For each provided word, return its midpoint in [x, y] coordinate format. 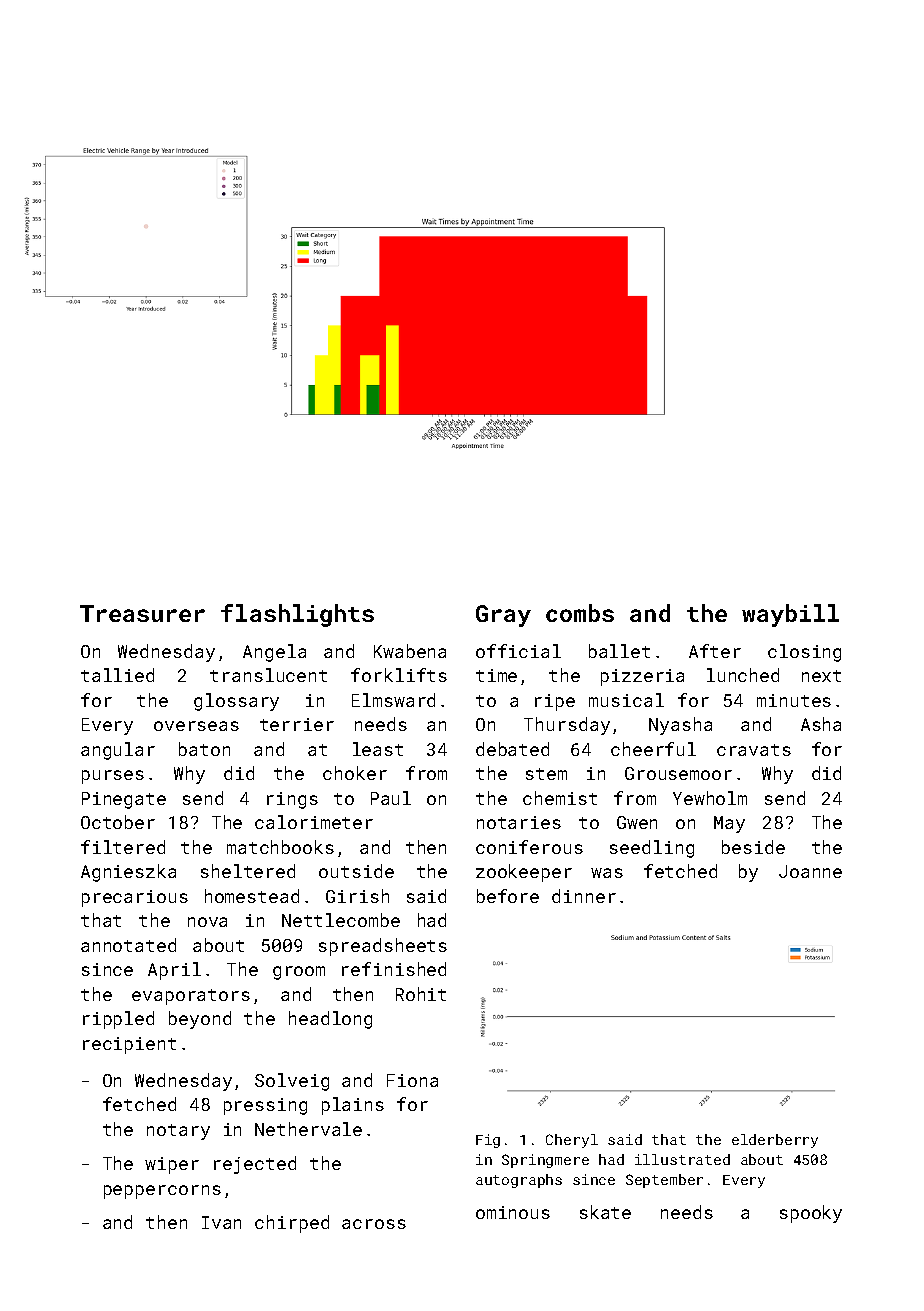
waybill [790, 615]
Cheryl [572, 1141]
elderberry [775, 1141]
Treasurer [142, 613]
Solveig [292, 1082]
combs [580, 613]
